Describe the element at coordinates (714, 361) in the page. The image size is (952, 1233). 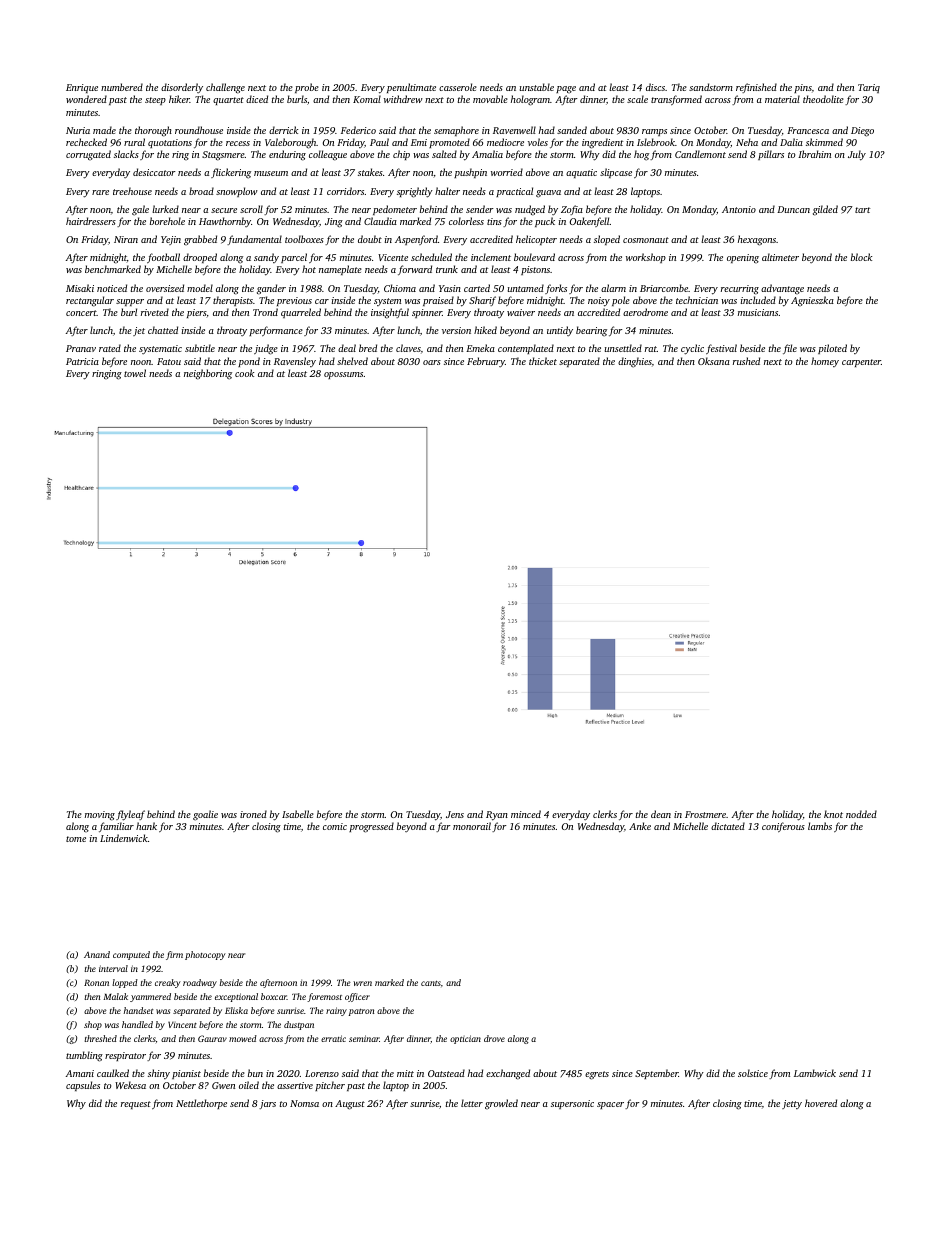
I see `Oksana` at that location.
